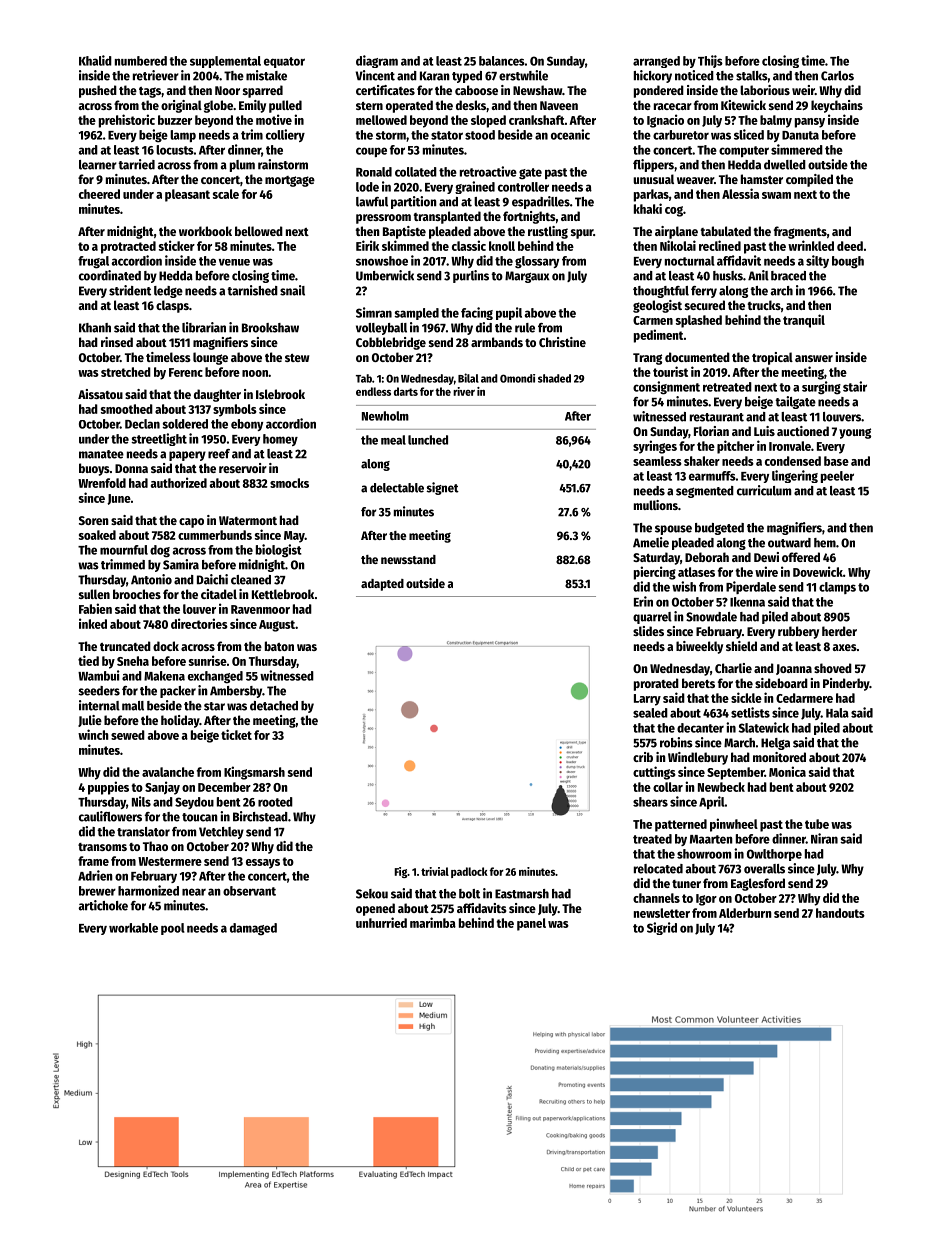  I want to click on damaged, so click(253, 929).
